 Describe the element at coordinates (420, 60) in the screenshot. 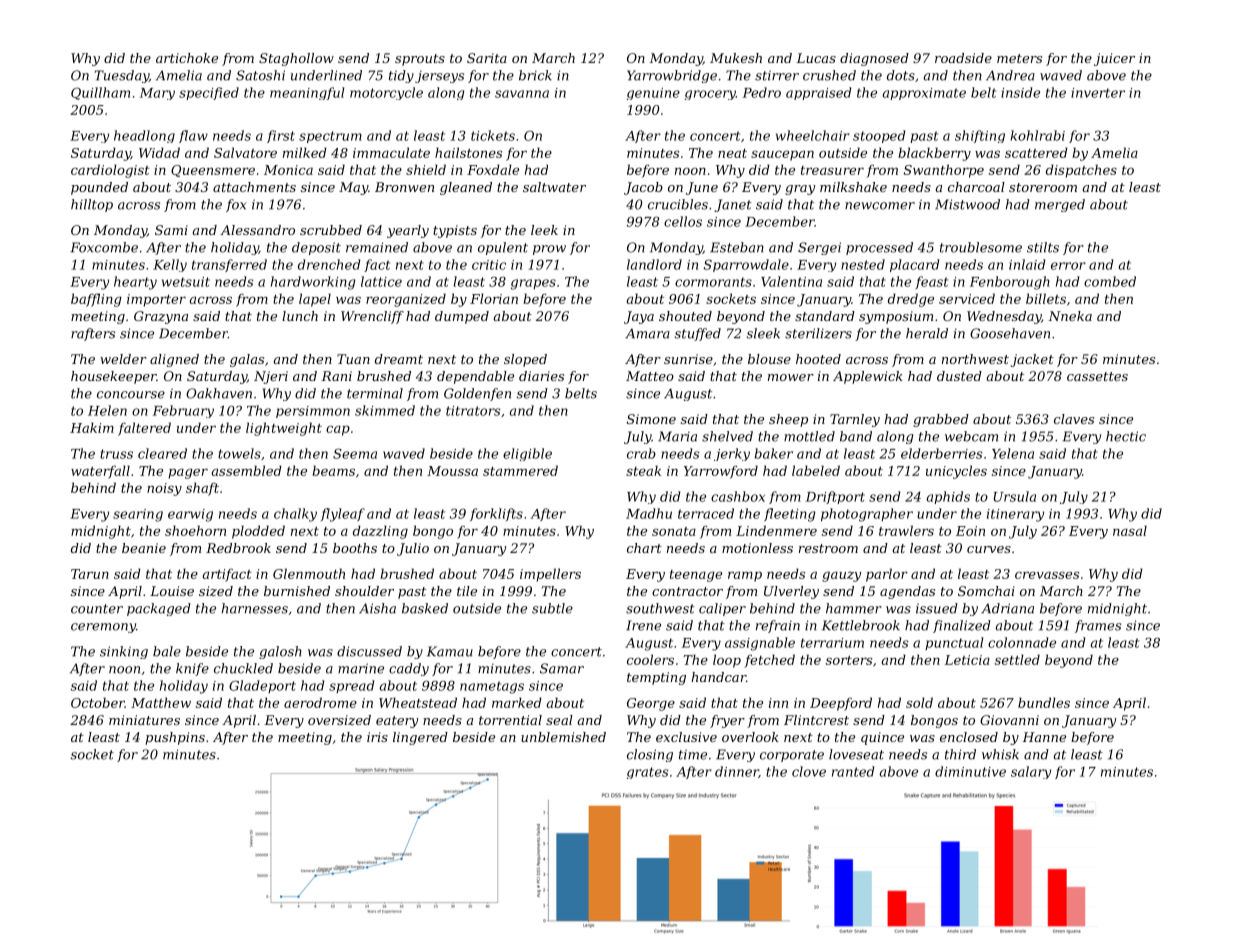

I see `sprouts` at that location.
